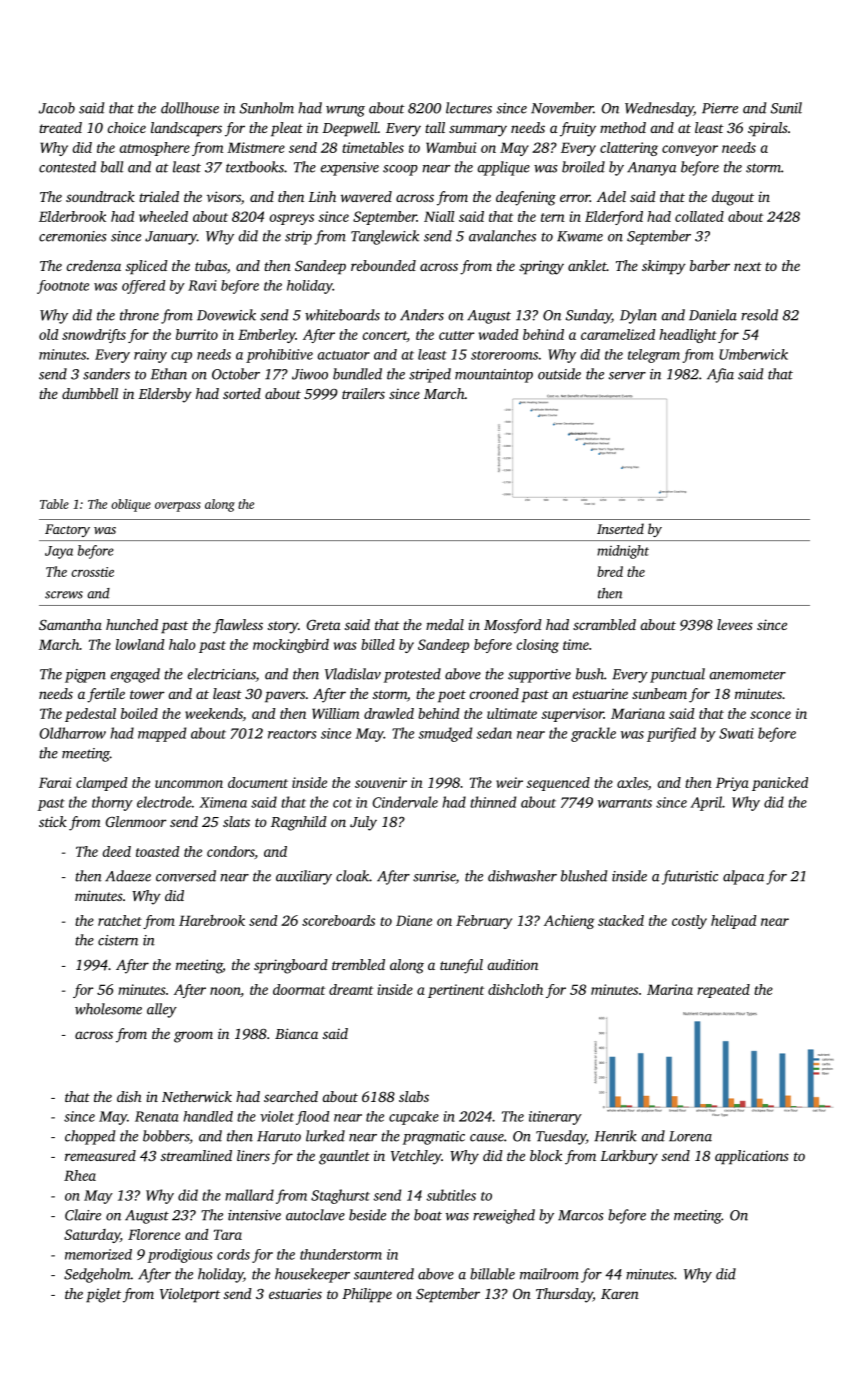  What do you see at coordinates (768, 129) in the screenshot?
I see `spirals` at bounding box center [768, 129].
